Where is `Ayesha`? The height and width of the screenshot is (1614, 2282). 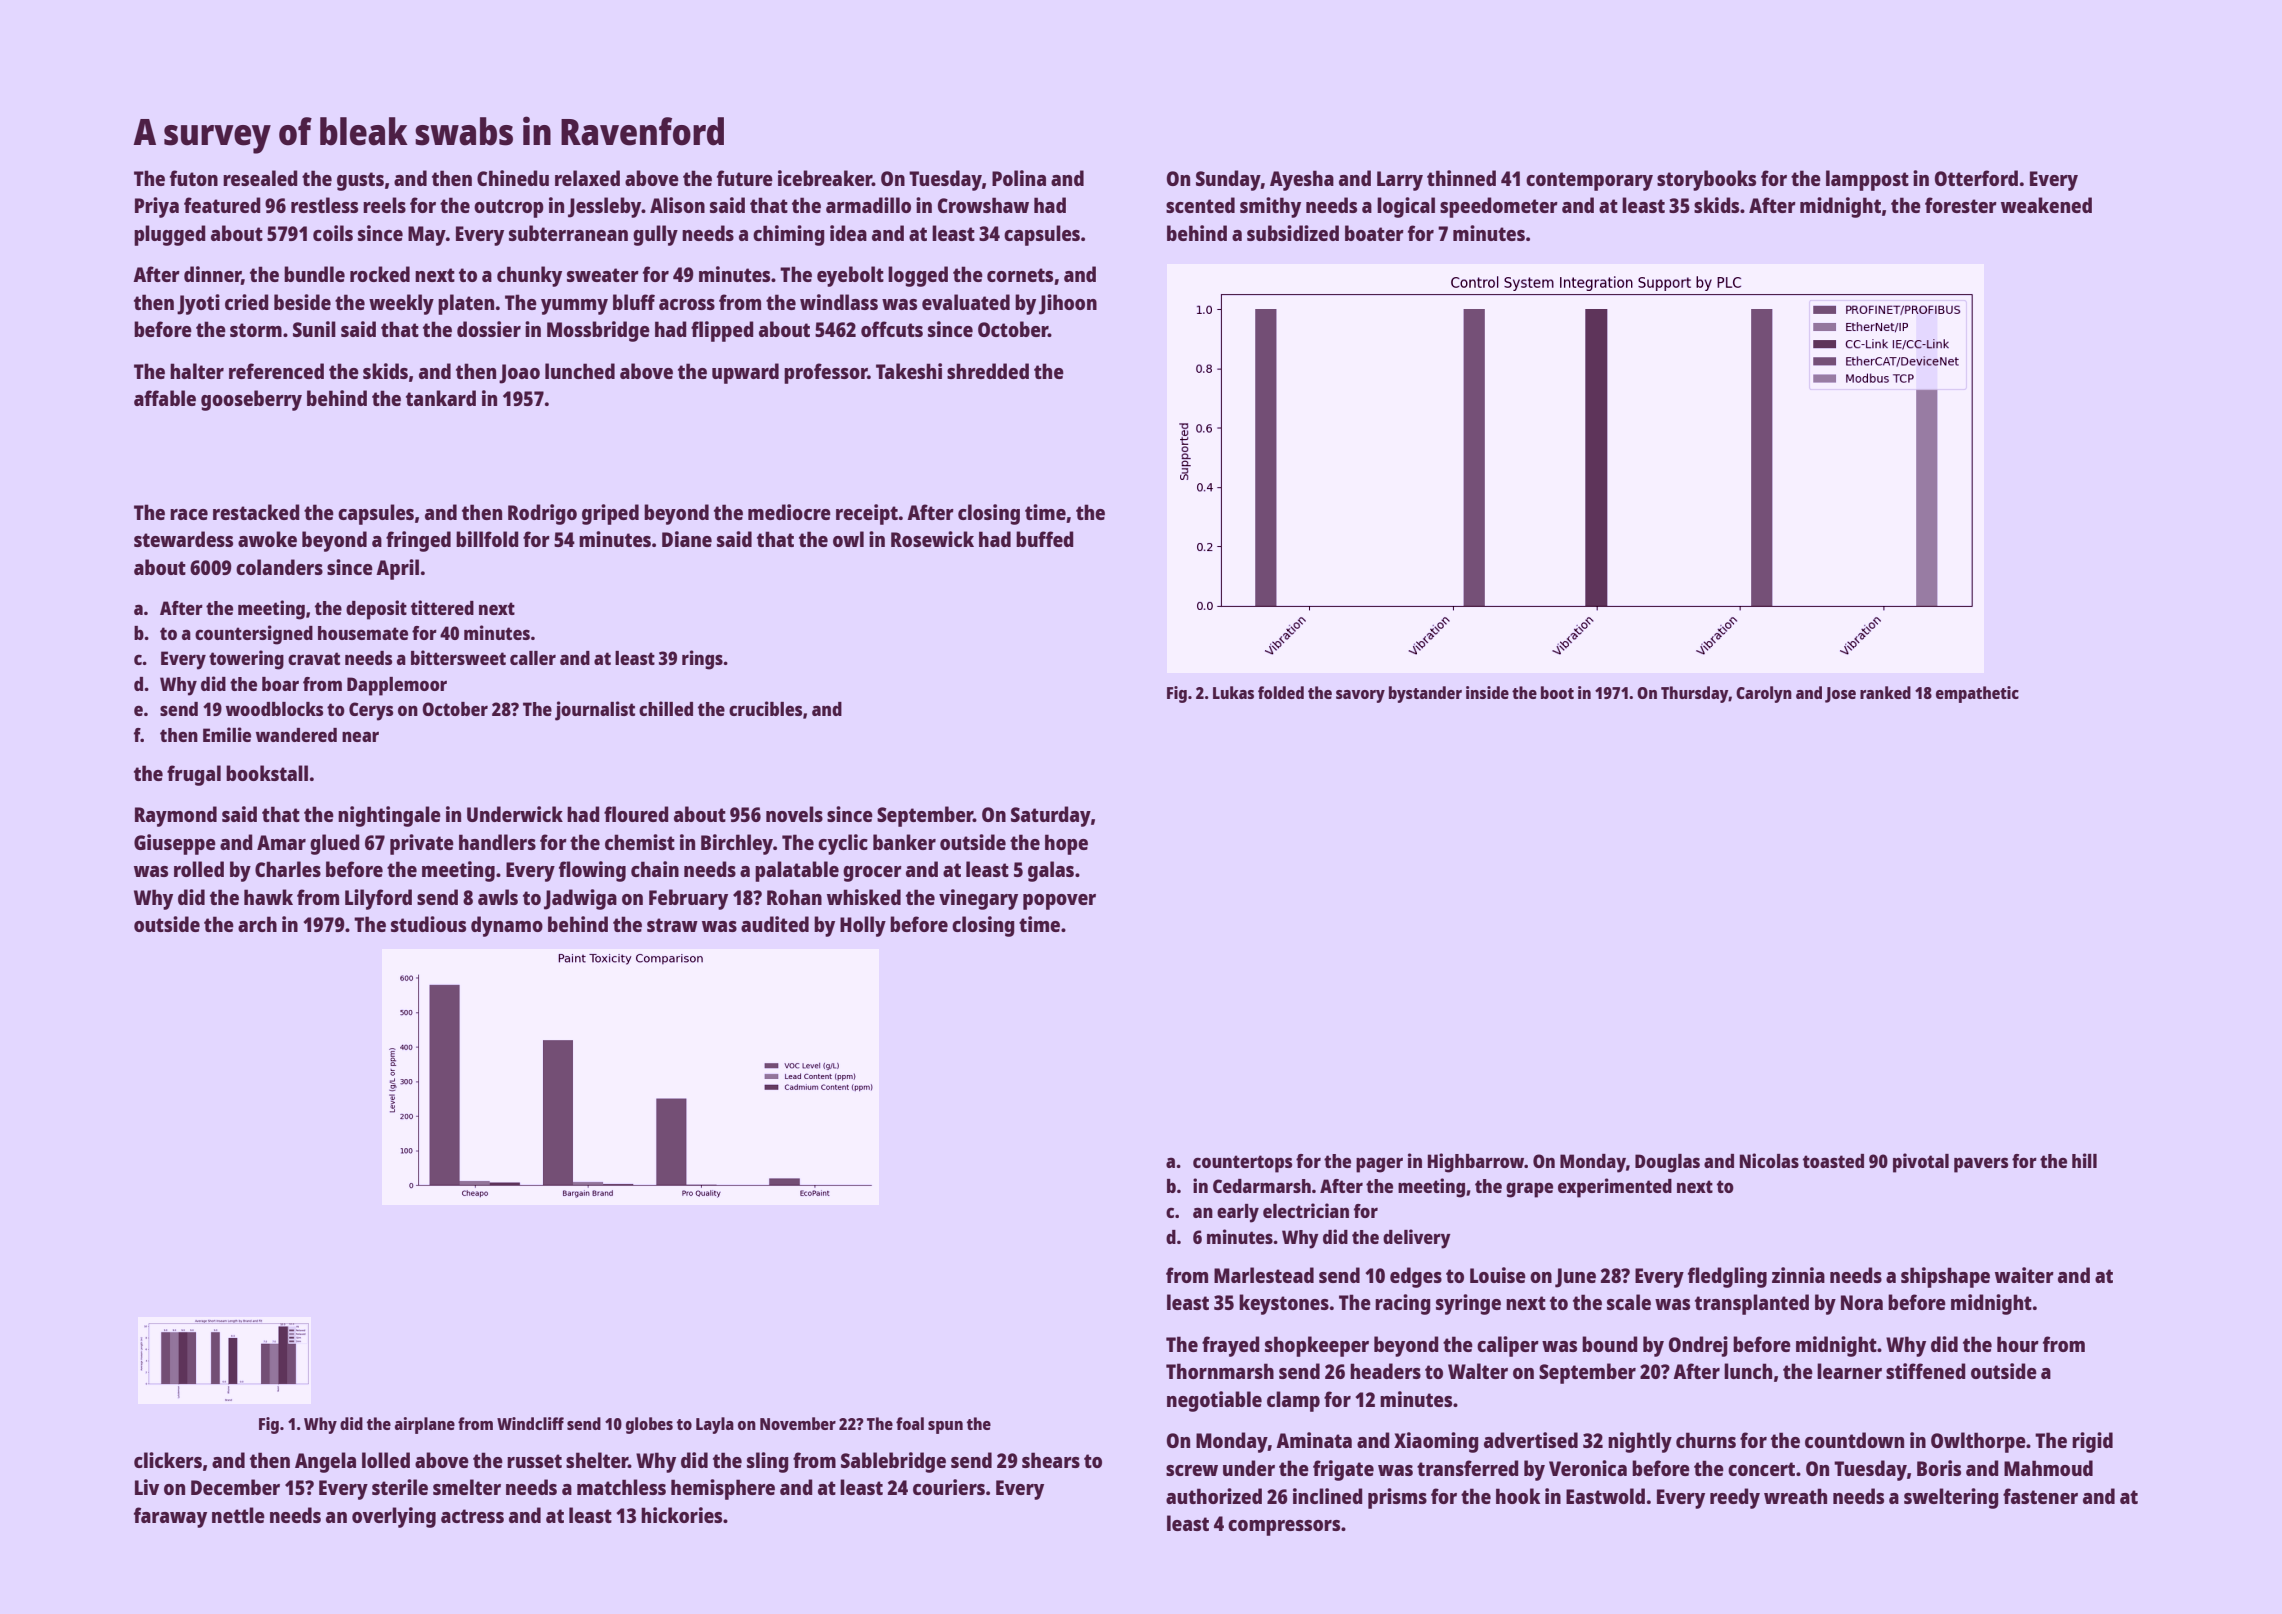
Ayesha is located at coordinates (1302, 180).
